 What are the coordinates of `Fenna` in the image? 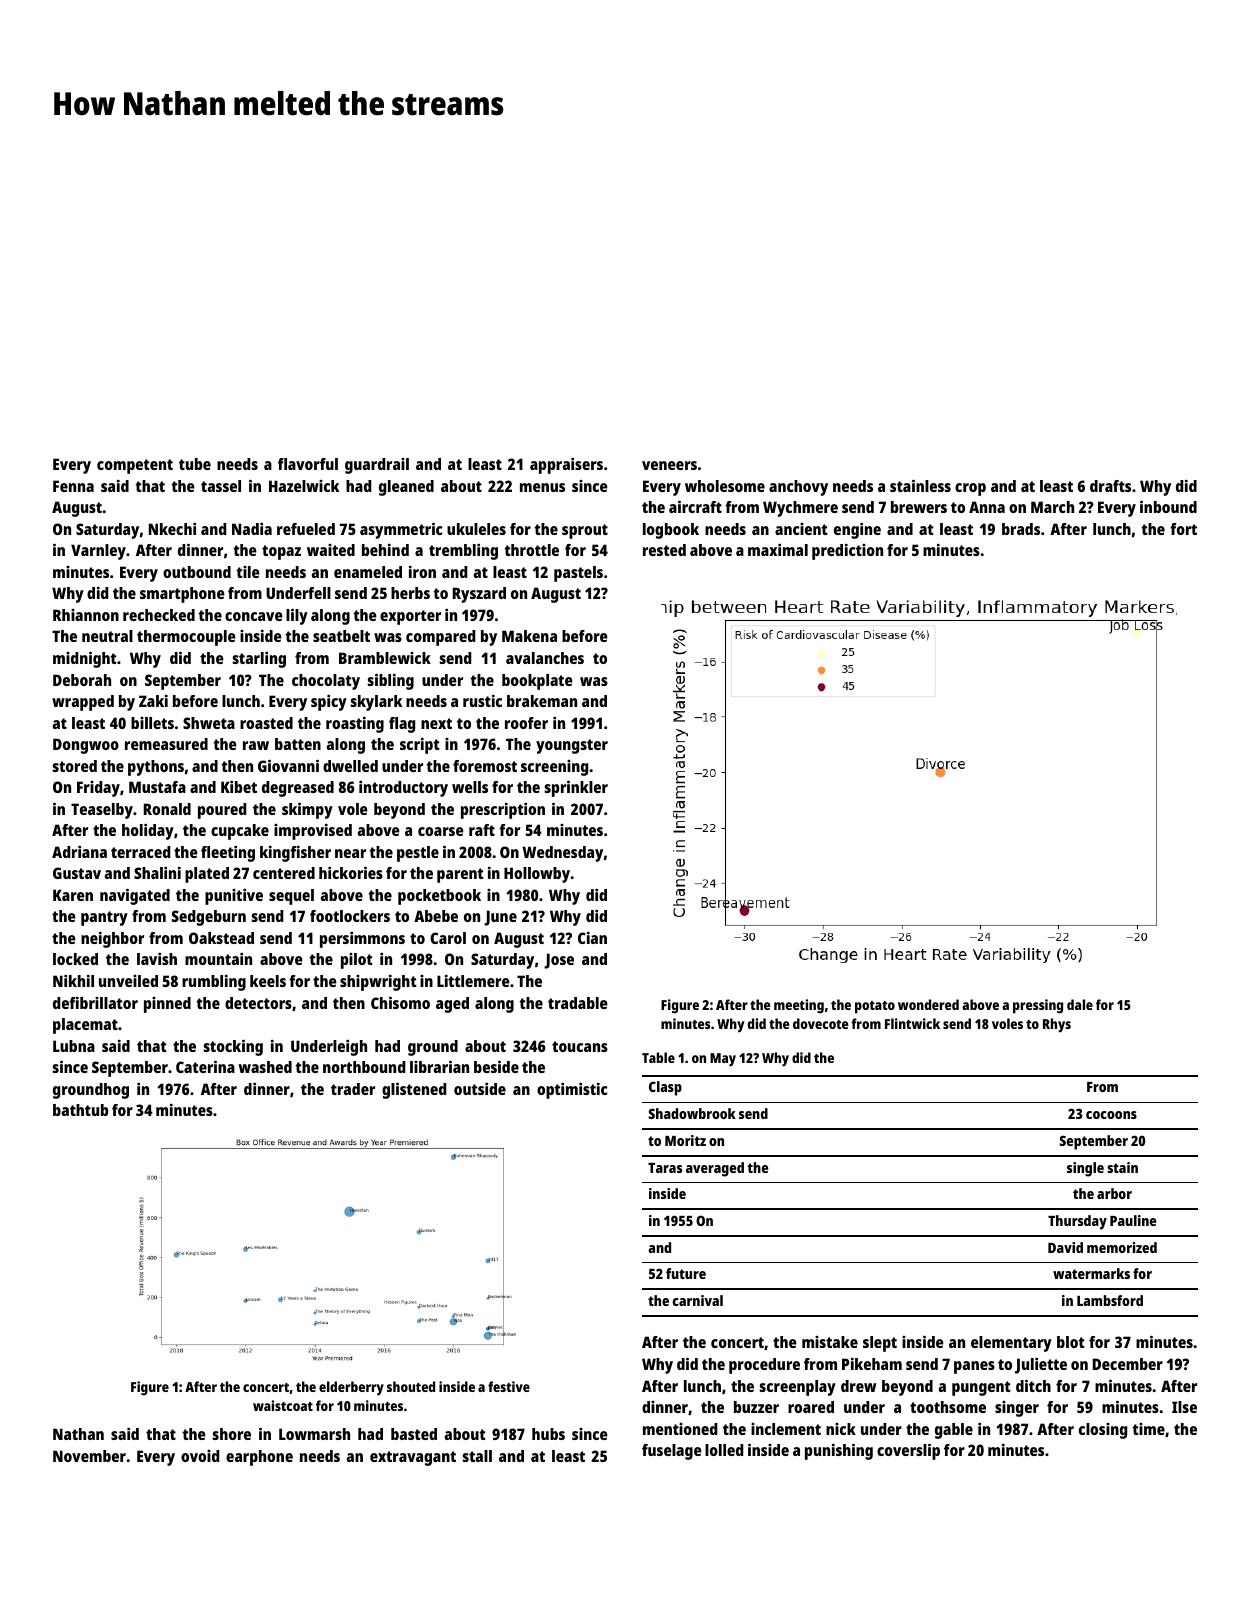 It's located at (73, 486).
